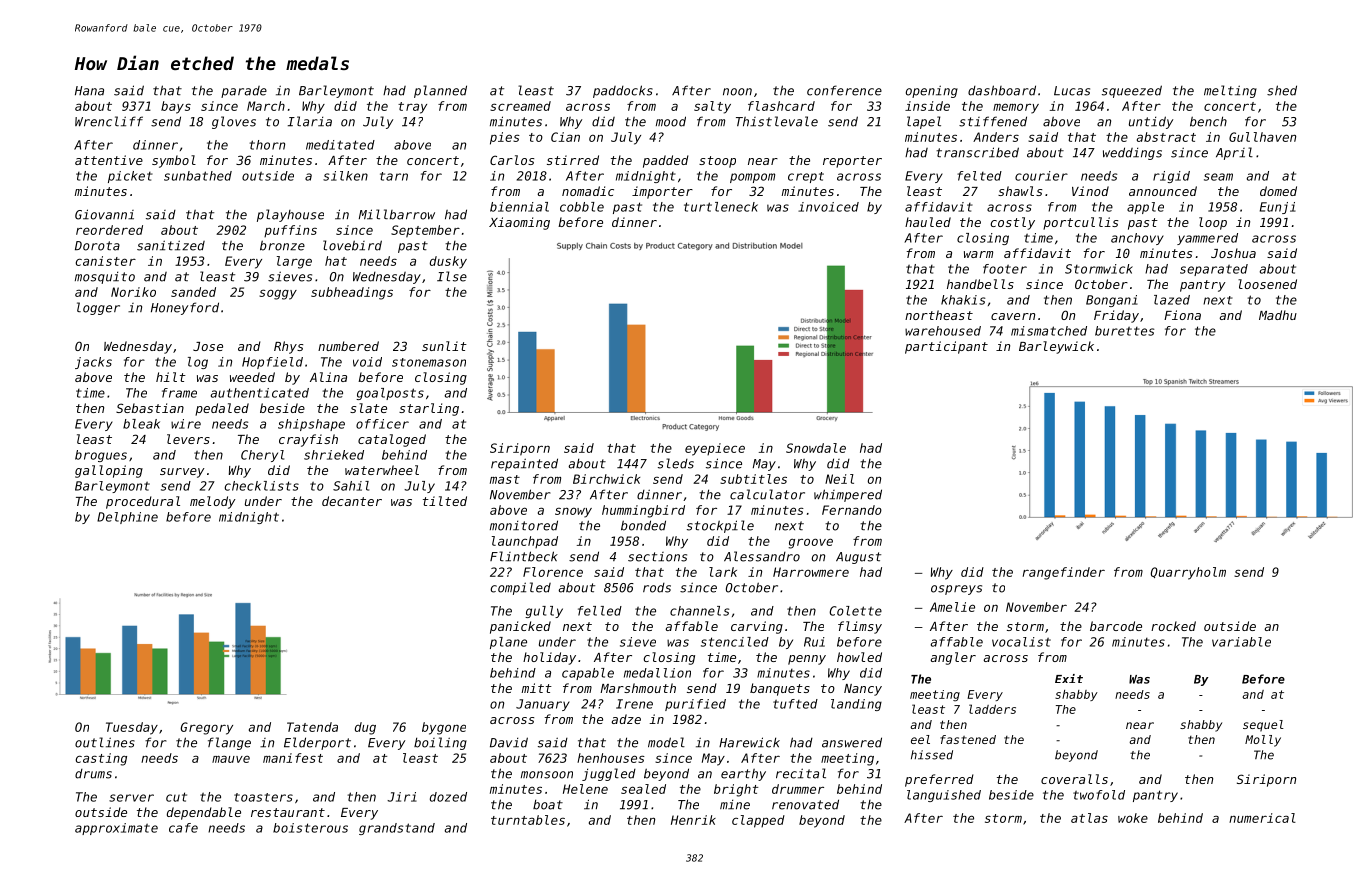 This screenshot has height=887, width=1372. I want to click on Madhu, so click(1278, 315).
